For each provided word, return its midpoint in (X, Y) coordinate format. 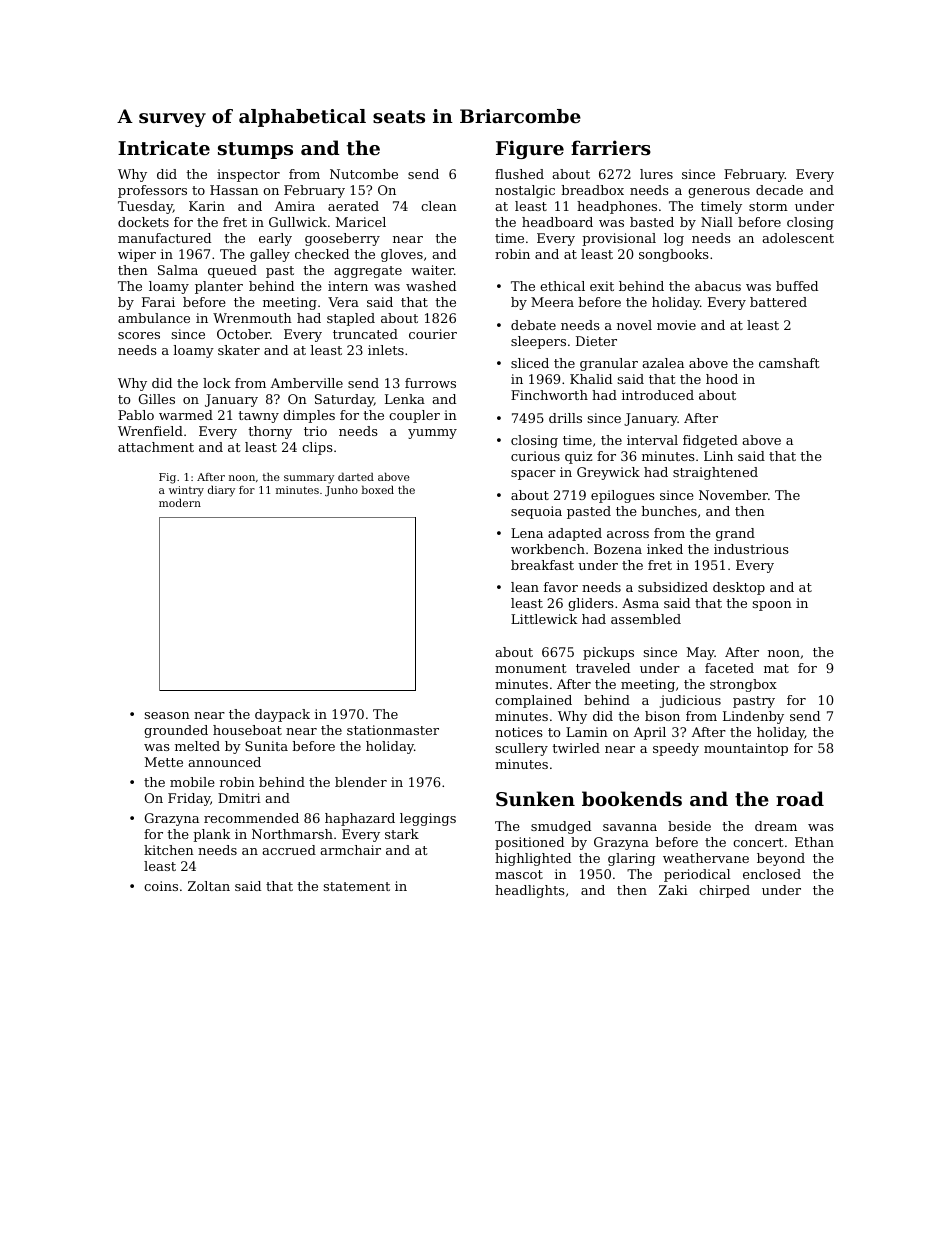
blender (361, 782)
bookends (632, 798)
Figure (530, 149)
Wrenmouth (252, 318)
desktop (739, 588)
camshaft (789, 363)
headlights (530, 891)
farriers (611, 148)
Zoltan (209, 886)
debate (533, 325)
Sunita (266, 746)
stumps (255, 150)
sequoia (536, 512)
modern (180, 503)
